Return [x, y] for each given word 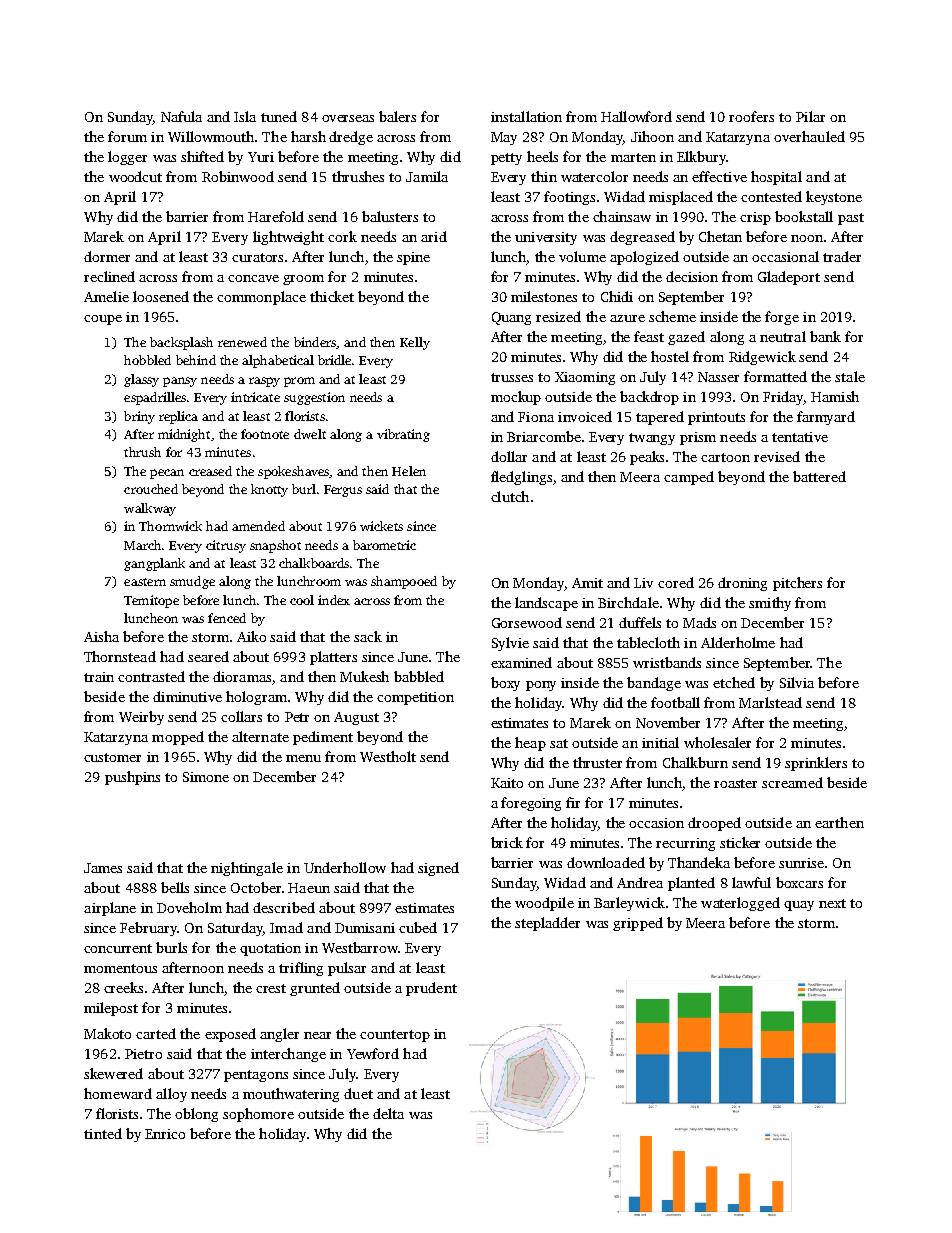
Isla [245, 116]
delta [388, 1113]
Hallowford [636, 116]
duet [358, 1093]
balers [397, 116]
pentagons [256, 1076]
